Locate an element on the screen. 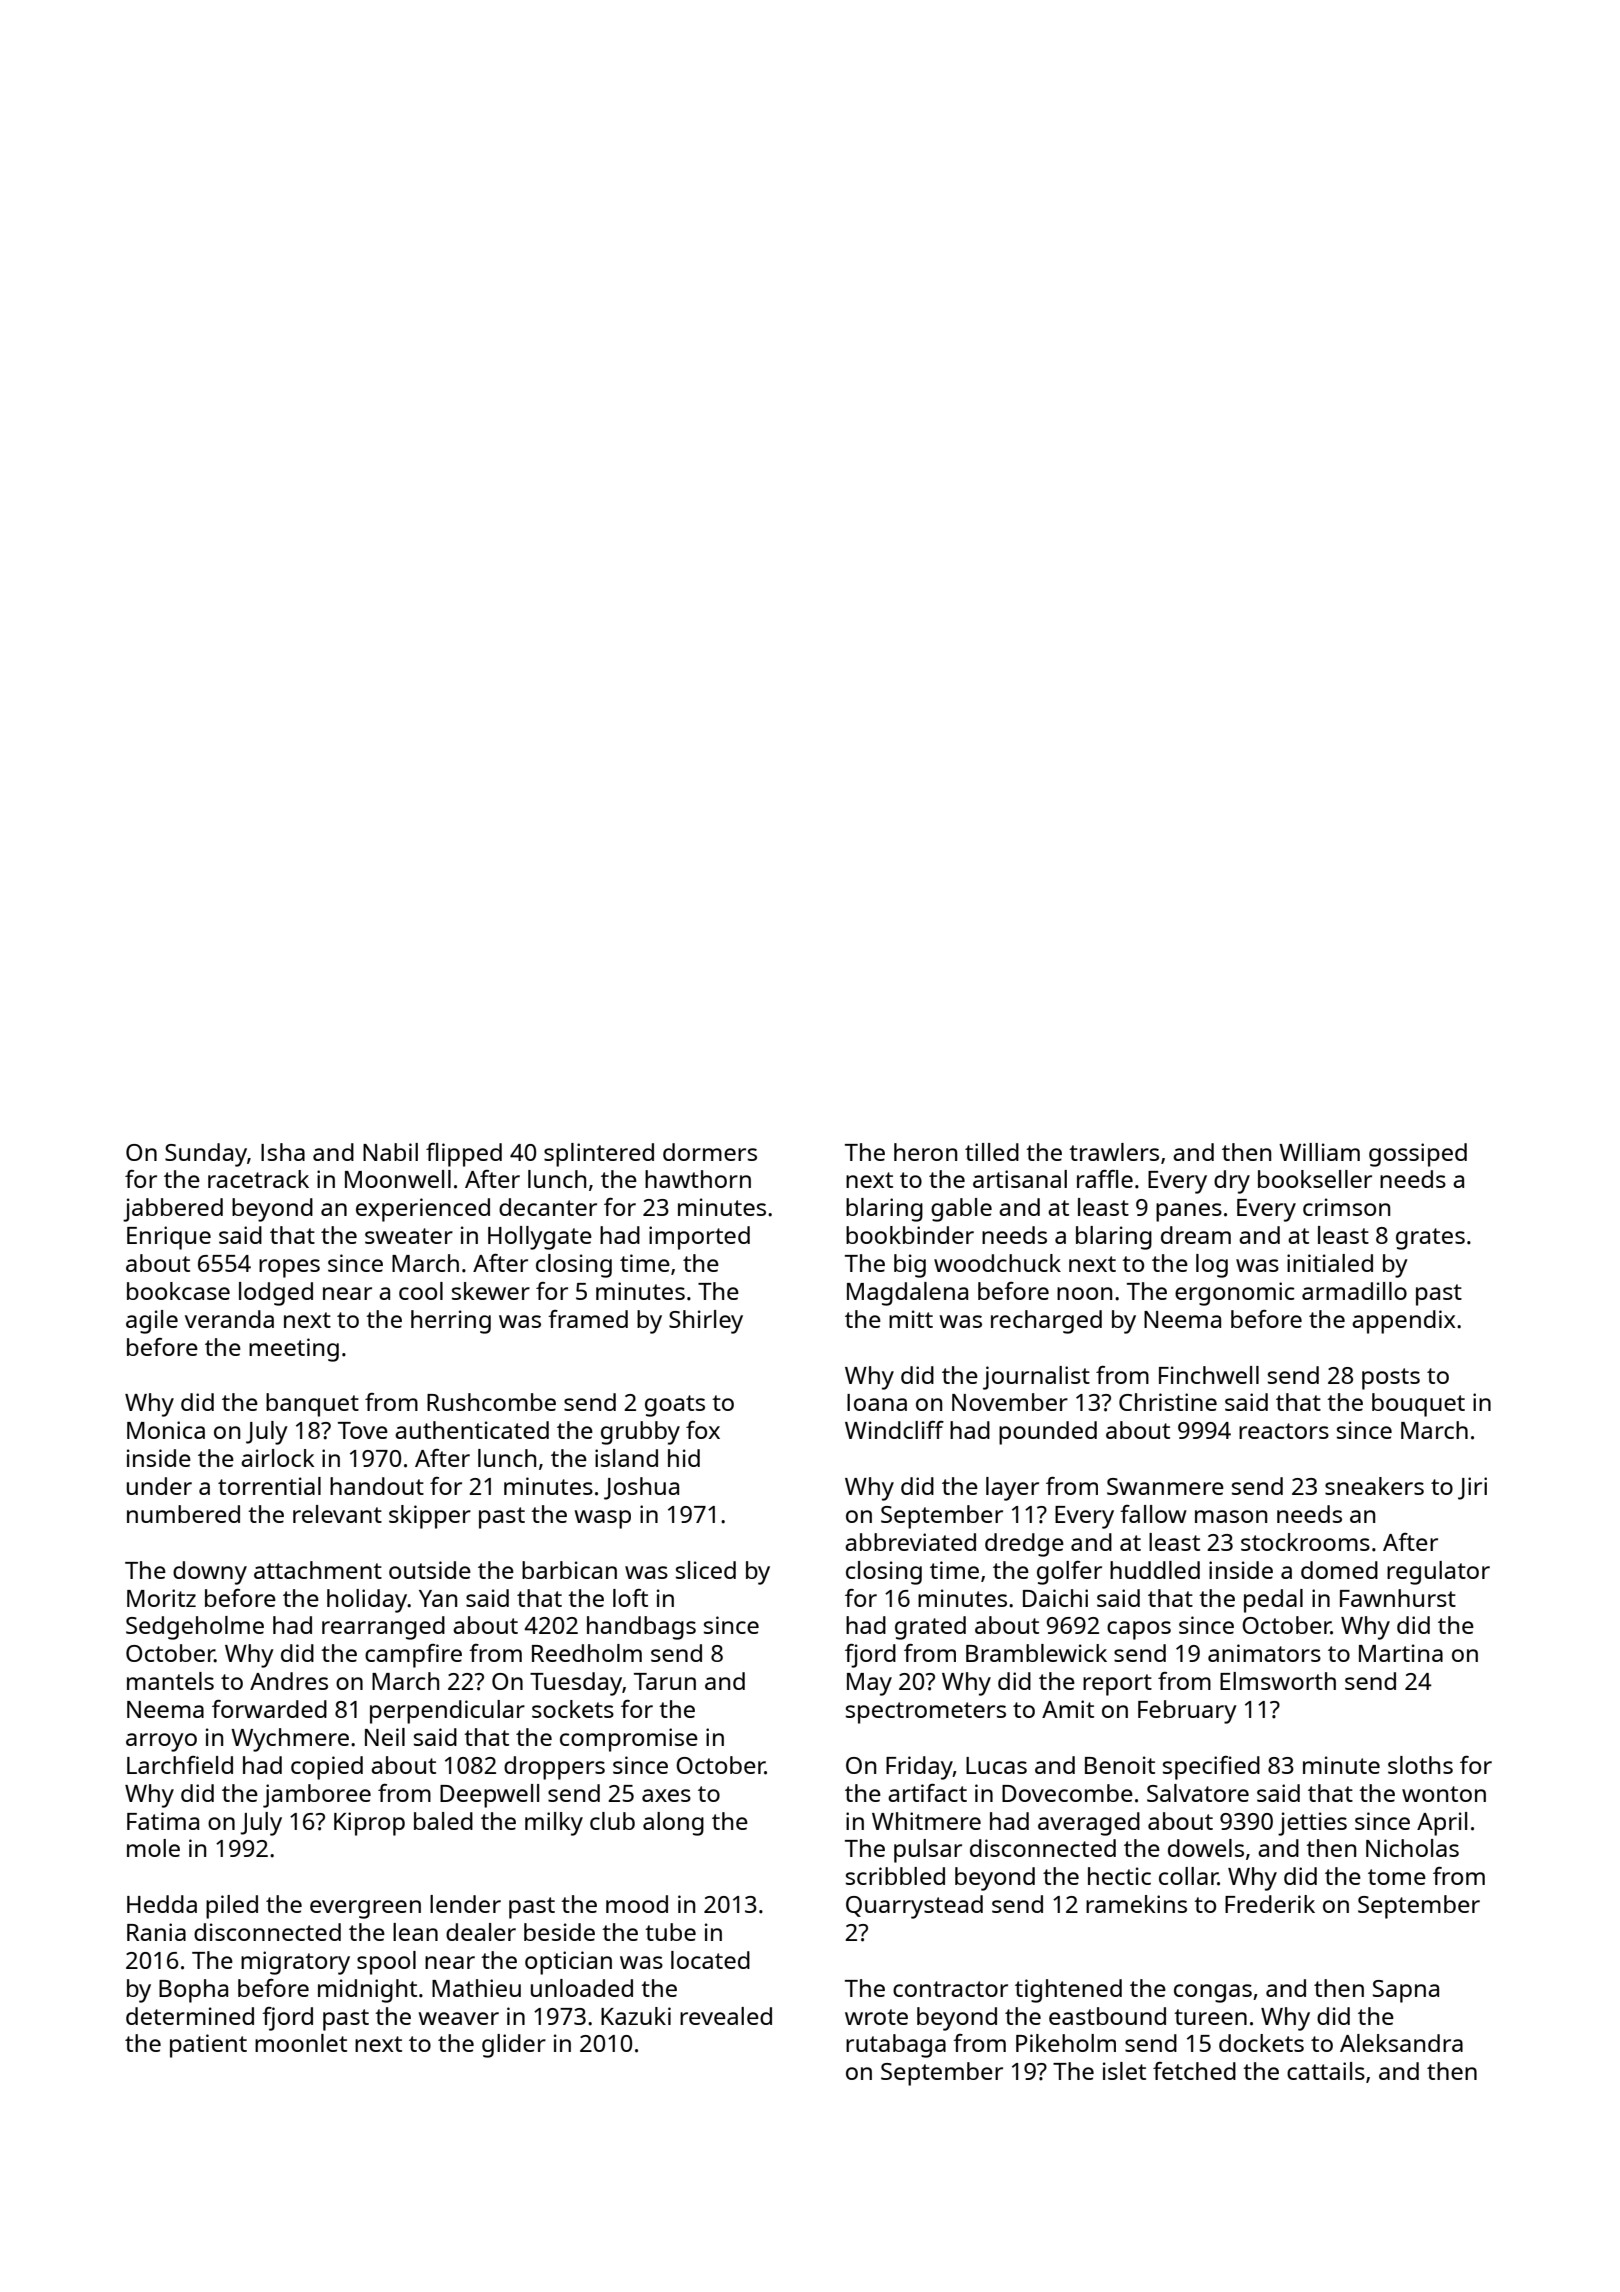 The height and width of the screenshot is (2292, 1620). Christine is located at coordinates (1168, 1402).
